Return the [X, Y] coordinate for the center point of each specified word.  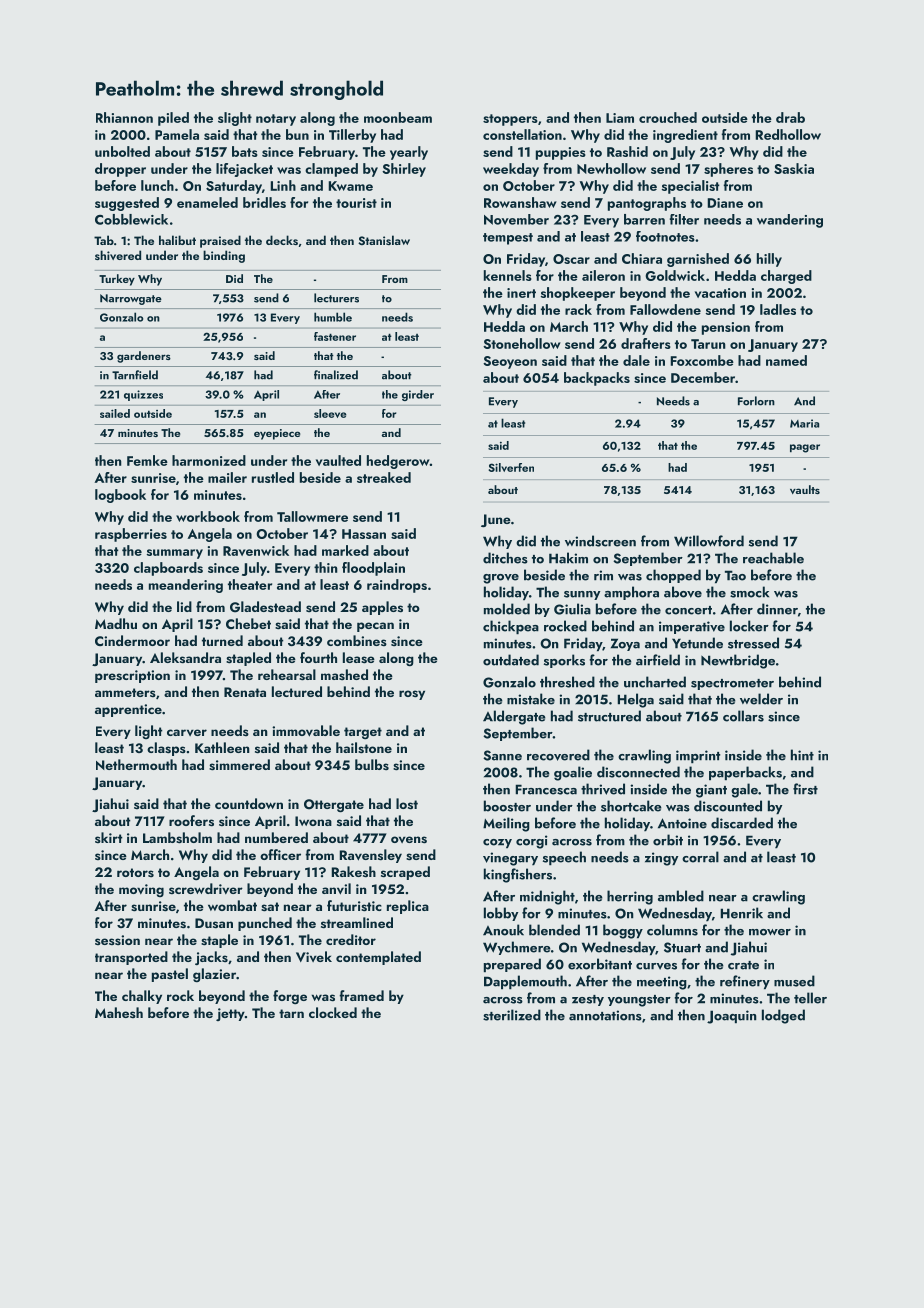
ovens [409, 840]
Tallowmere [312, 516]
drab [790, 117]
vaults [805, 489]
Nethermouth [136, 764]
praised [220, 241]
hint [802, 754]
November [516, 219]
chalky [142, 997]
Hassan [364, 534]
